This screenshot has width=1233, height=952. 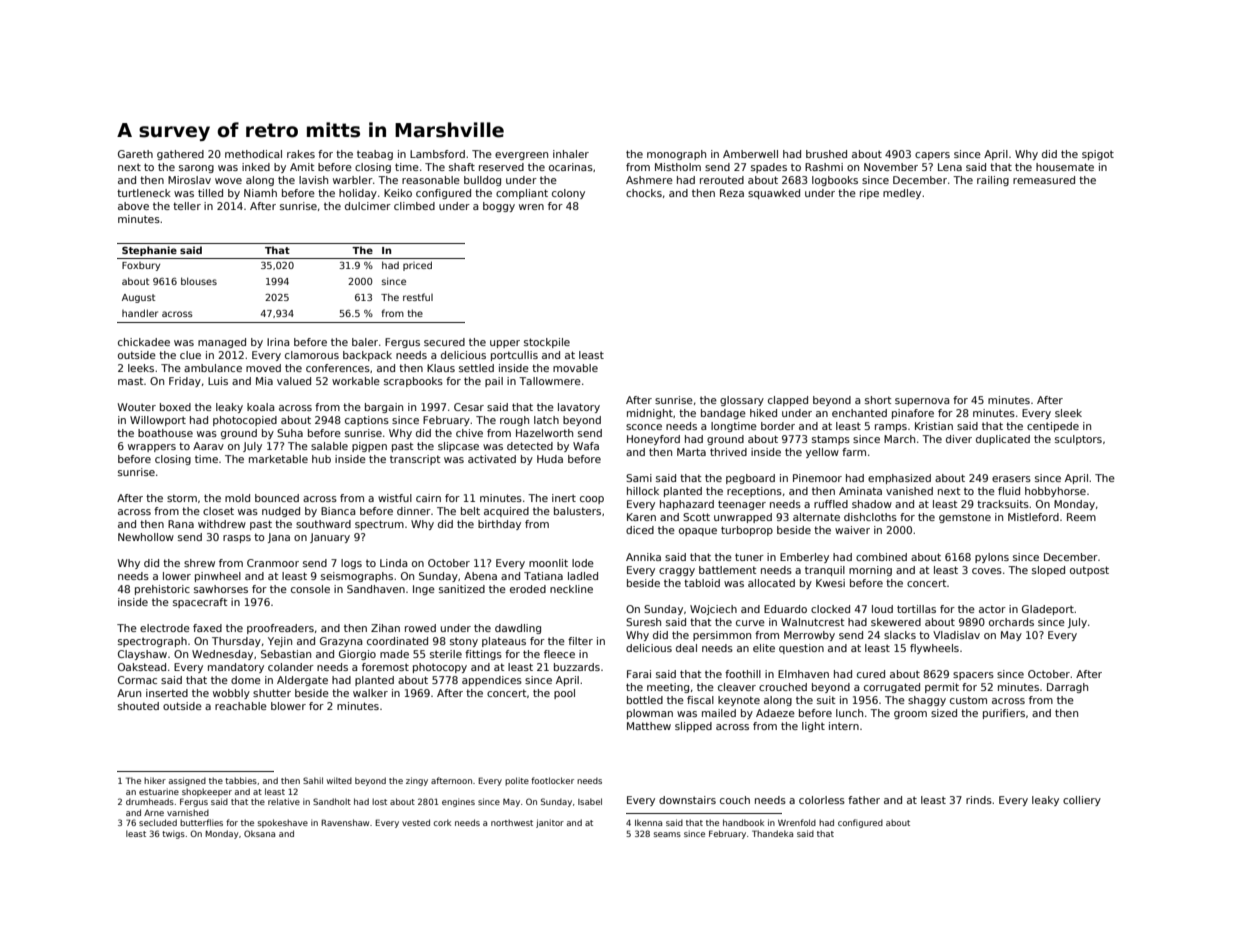 What do you see at coordinates (643, 557) in the screenshot?
I see `Annika` at bounding box center [643, 557].
